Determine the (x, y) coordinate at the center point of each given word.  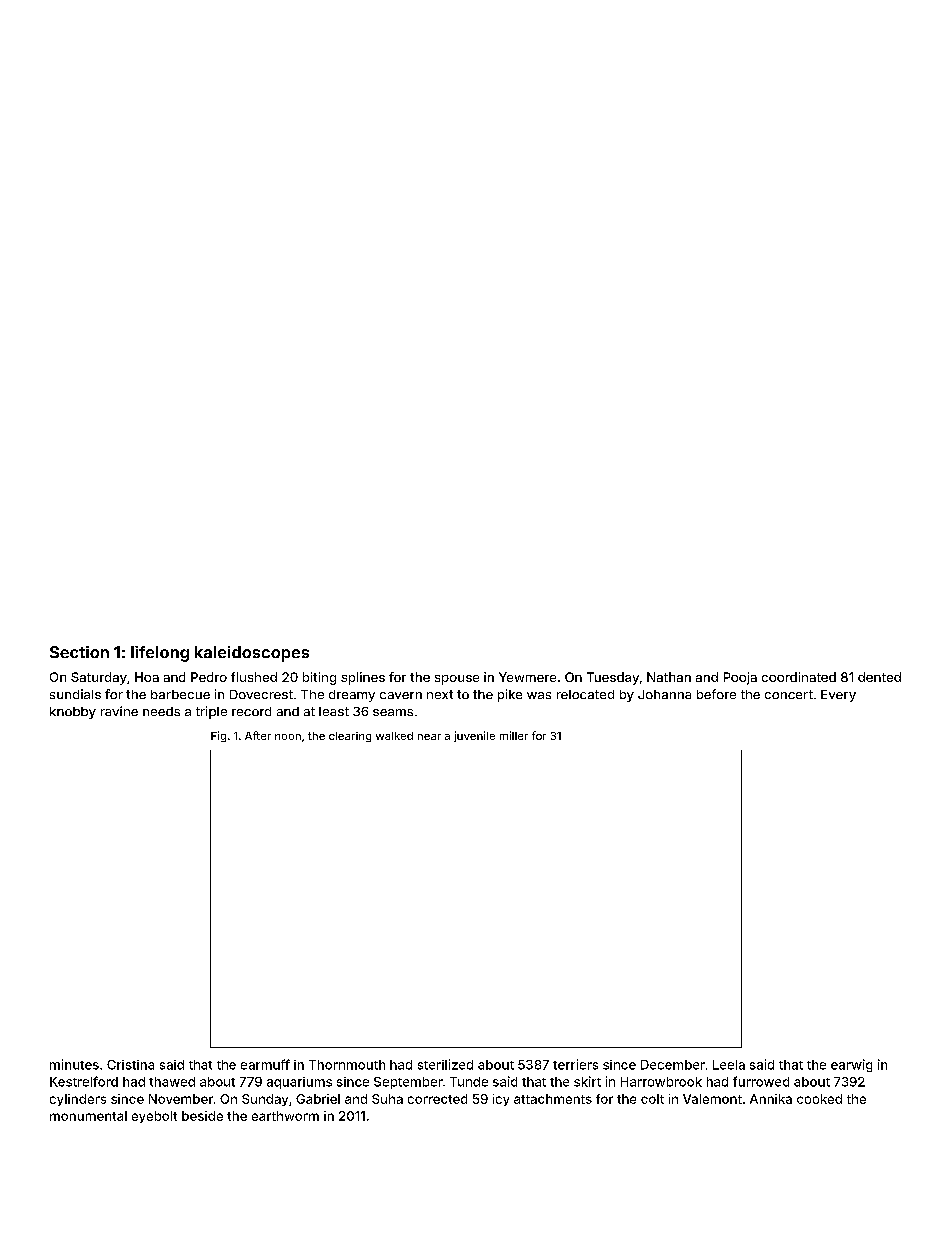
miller (514, 735)
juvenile (474, 736)
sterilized (445, 1064)
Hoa (147, 677)
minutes (74, 1064)
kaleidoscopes (252, 654)
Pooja (740, 678)
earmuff (265, 1064)
